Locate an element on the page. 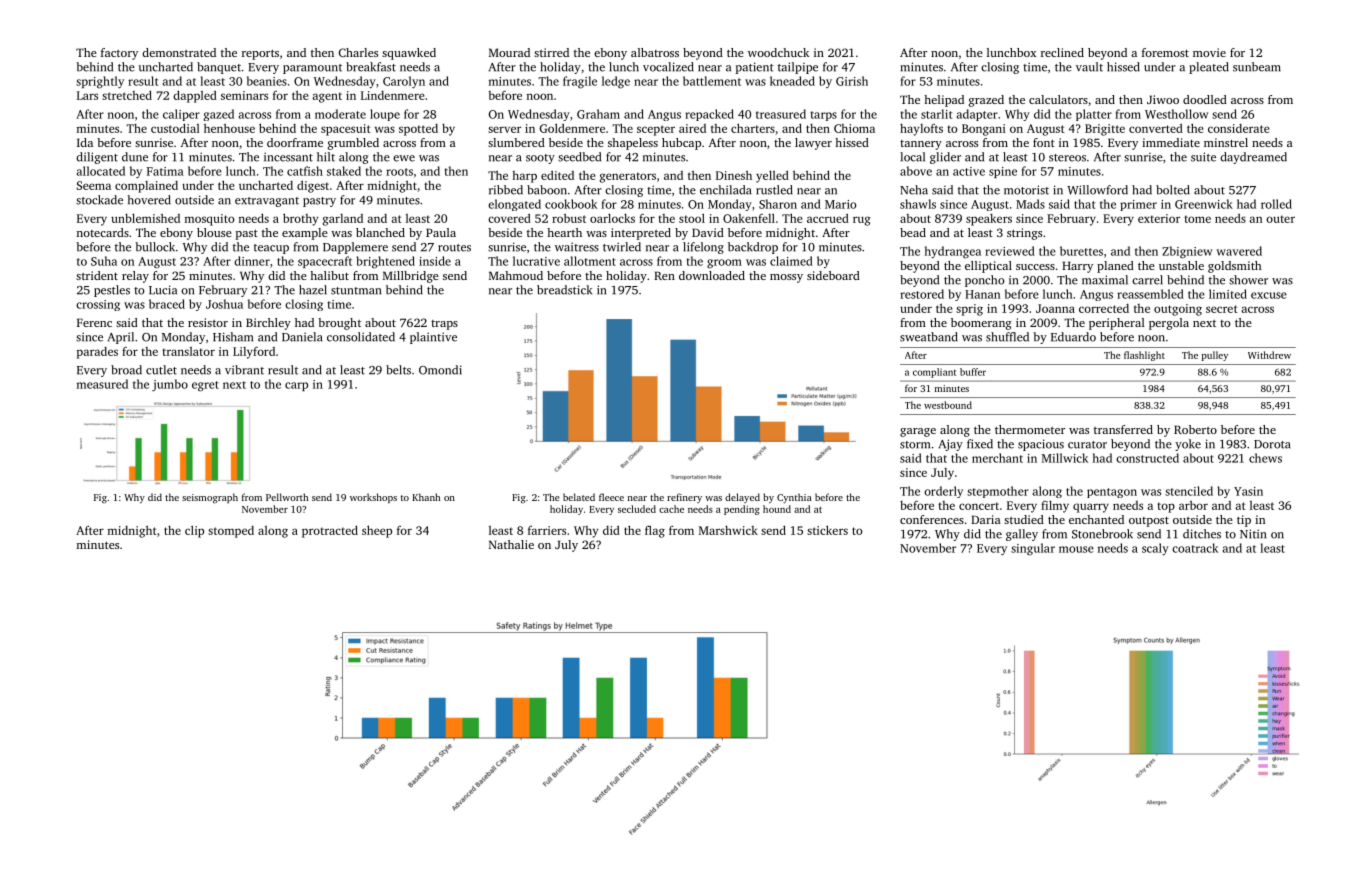 The width and height of the page is (1372, 887). woodchuck is located at coordinates (778, 52).
